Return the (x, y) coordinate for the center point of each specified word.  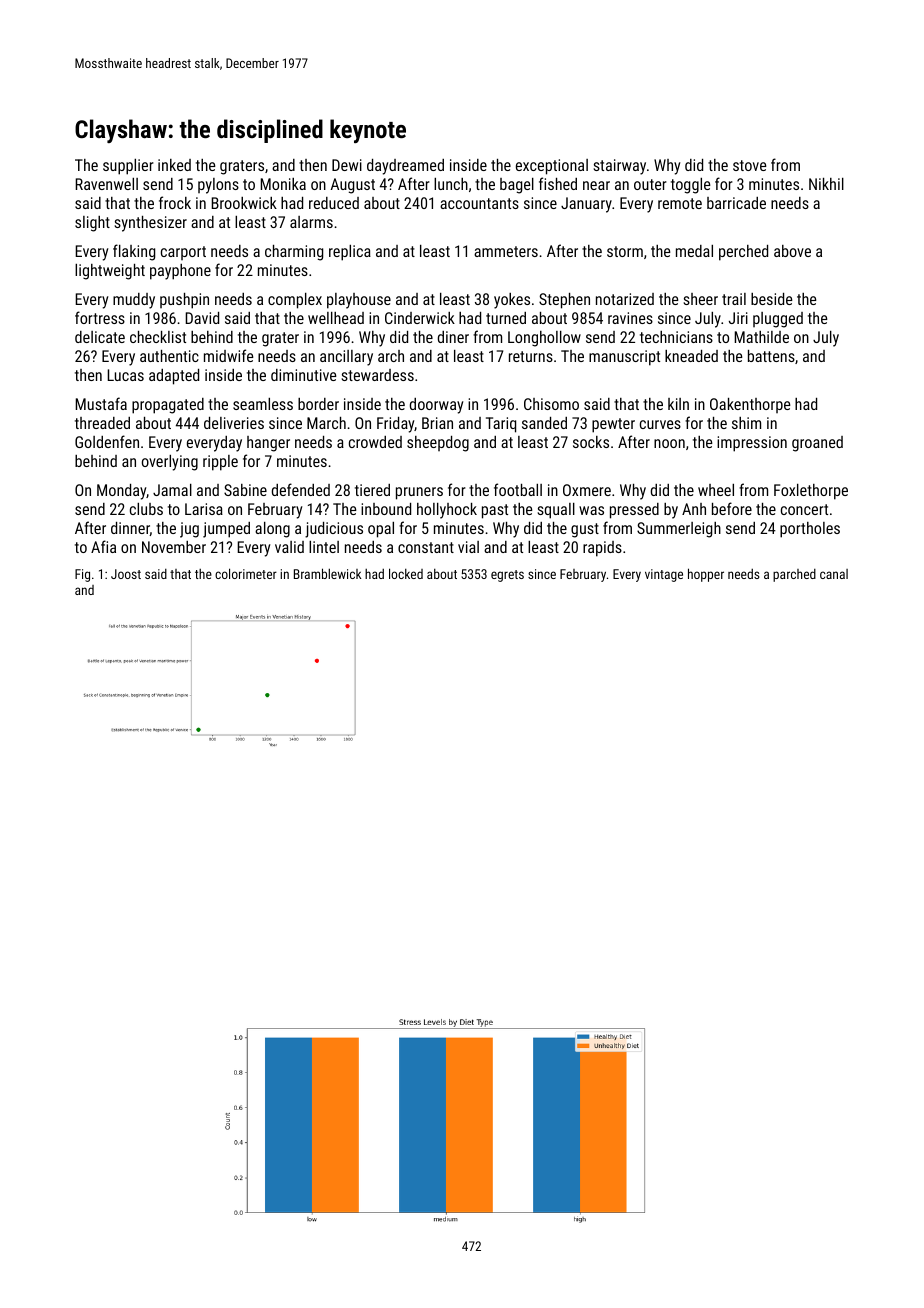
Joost (126, 574)
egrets (507, 576)
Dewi (347, 165)
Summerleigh (679, 530)
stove (750, 165)
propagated (168, 406)
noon (669, 443)
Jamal (172, 490)
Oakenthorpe (750, 405)
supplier (128, 167)
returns (531, 356)
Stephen (564, 301)
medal (694, 251)
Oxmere (587, 490)
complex (295, 301)
